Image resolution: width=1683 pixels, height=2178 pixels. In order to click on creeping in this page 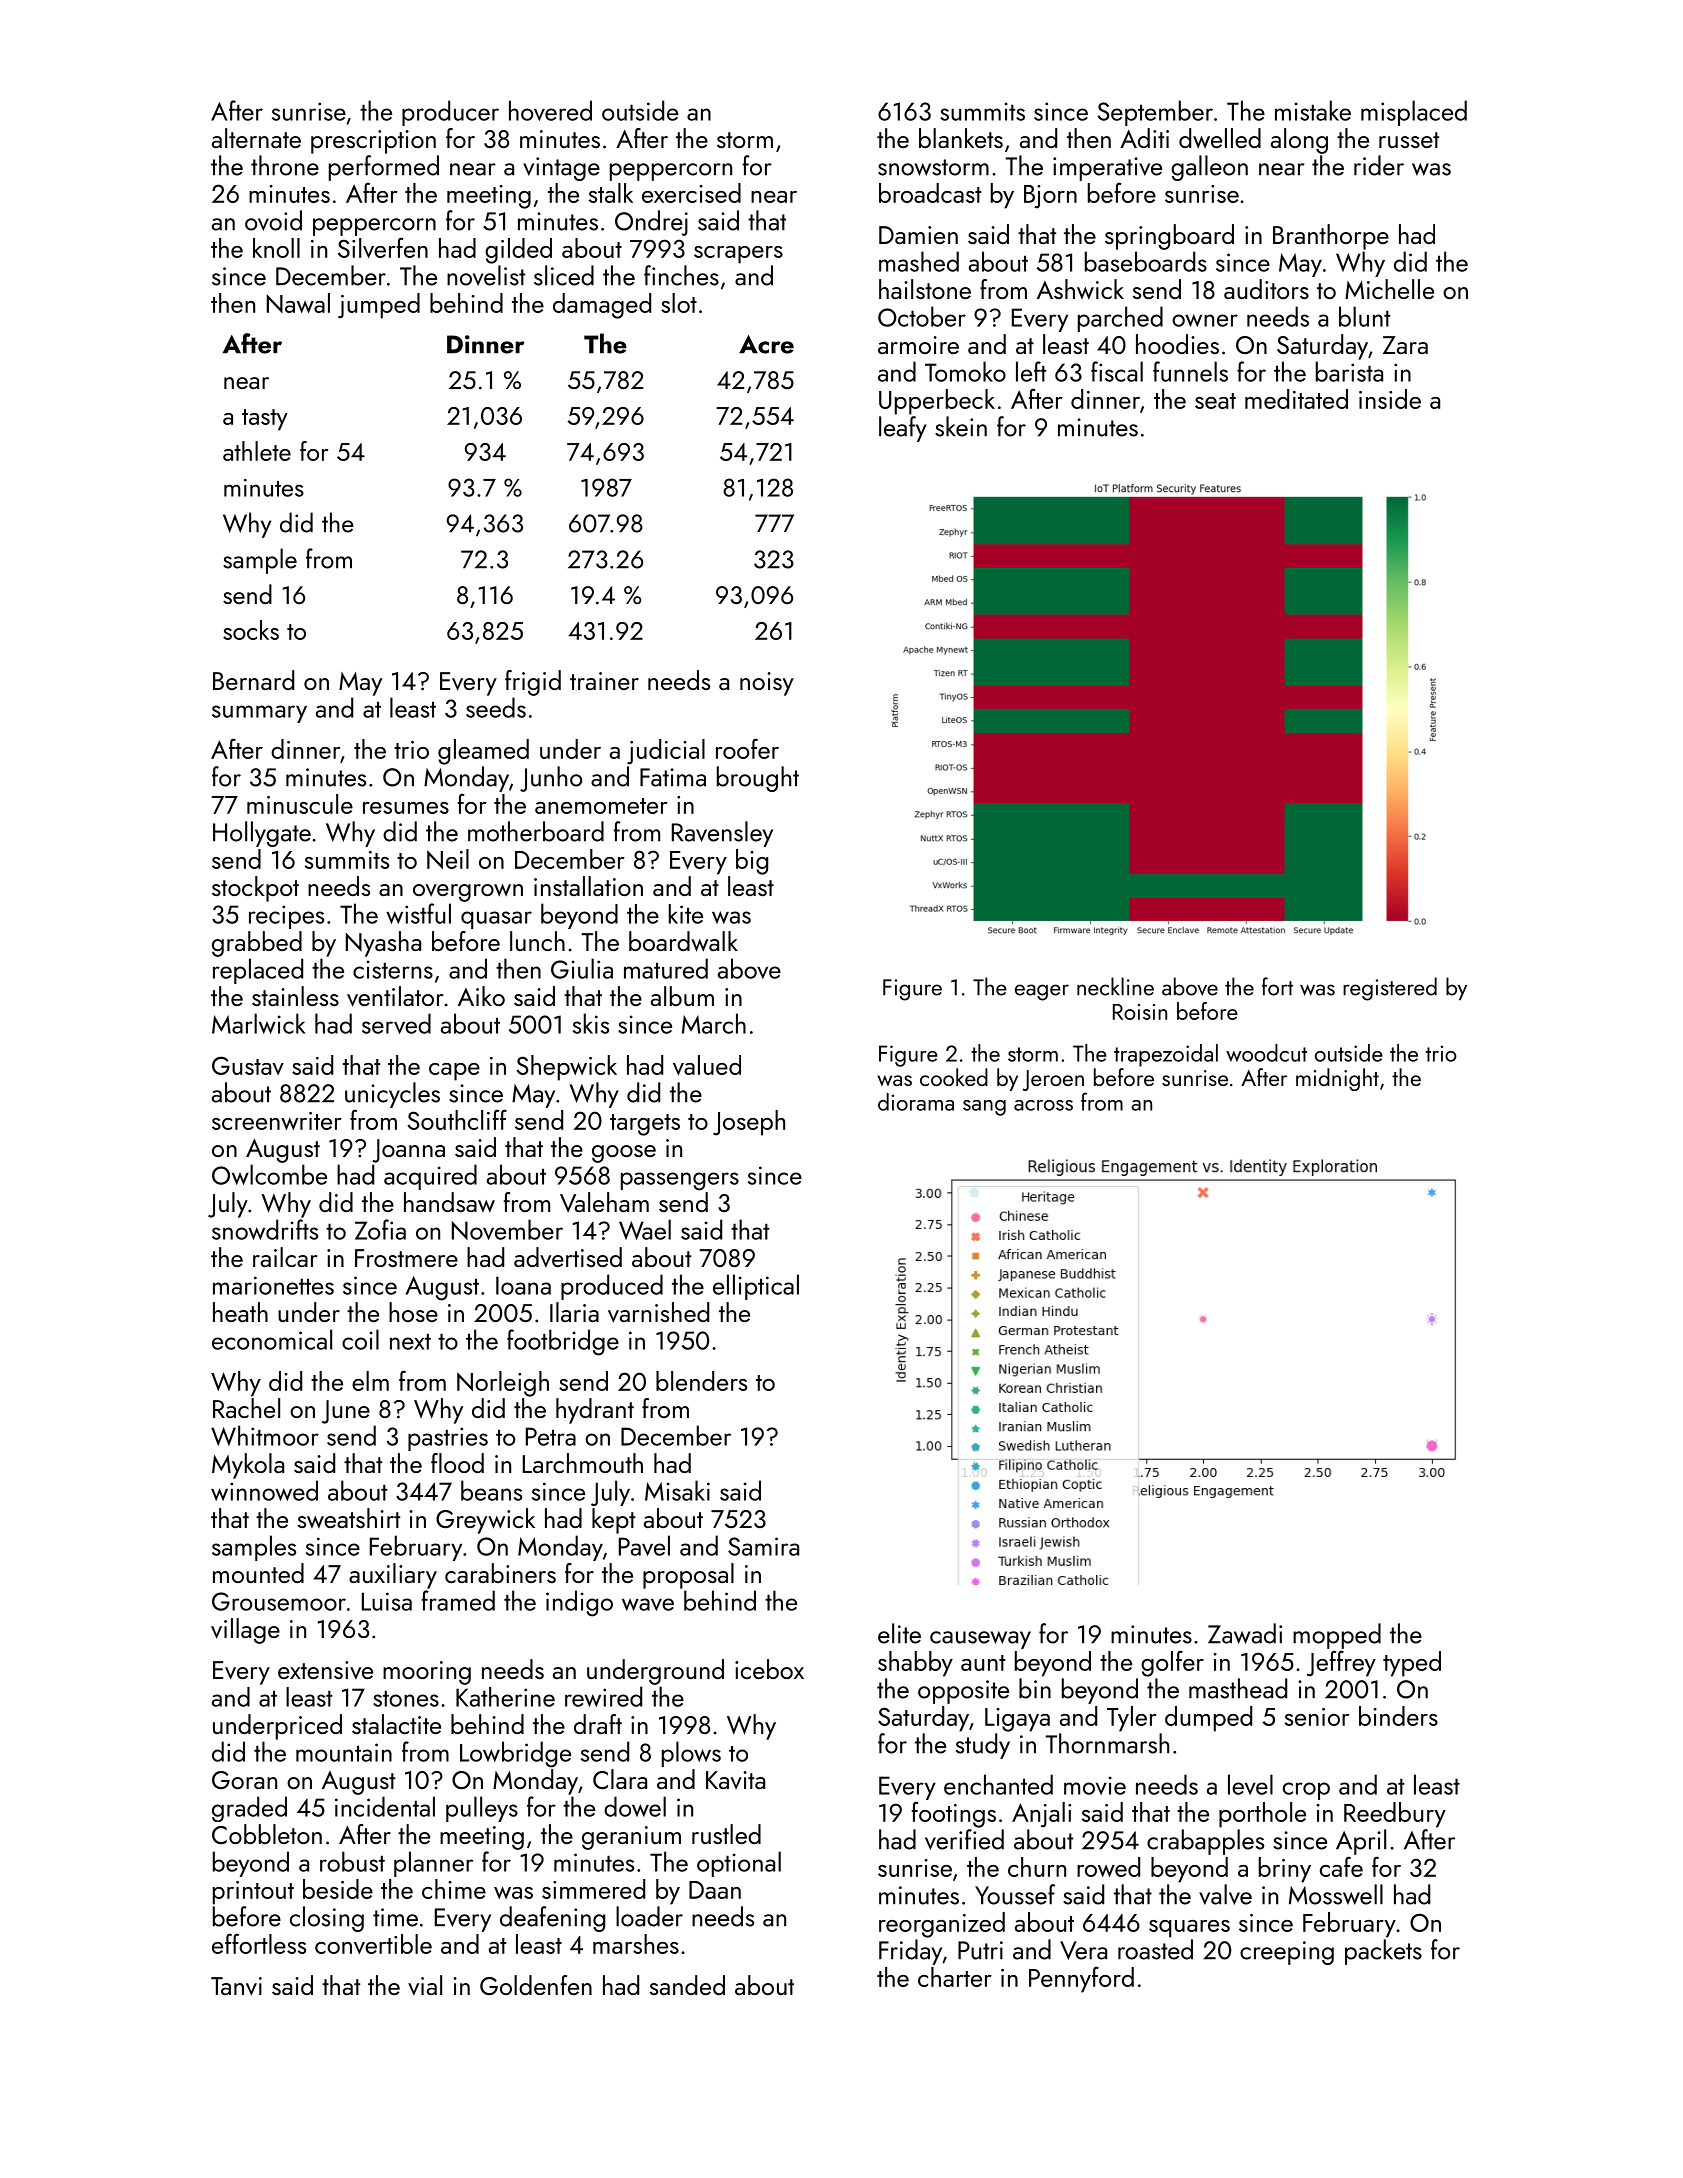, I will do `click(1287, 1953)`.
